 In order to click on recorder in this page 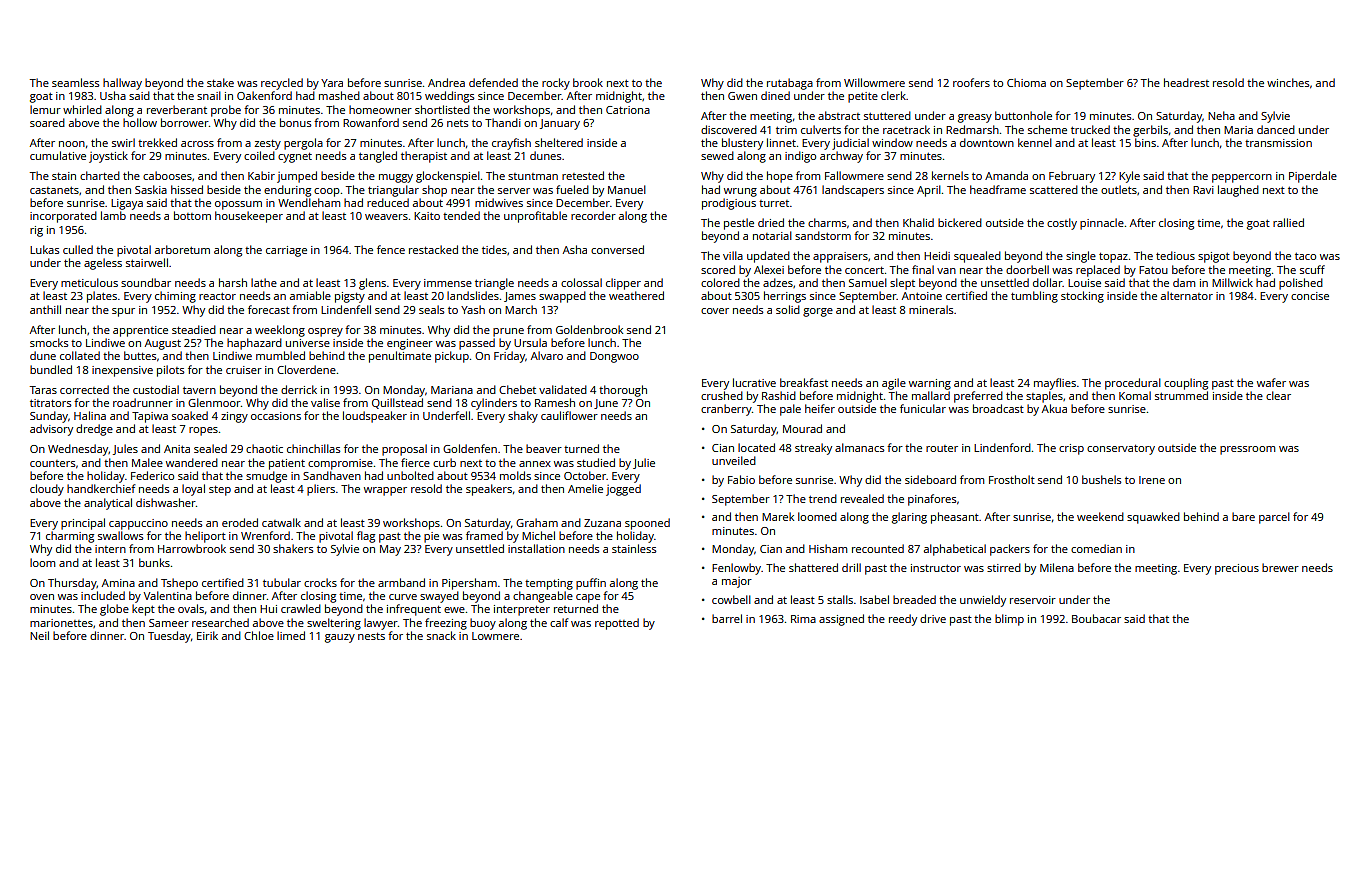, I will do `click(593, 215)`.
